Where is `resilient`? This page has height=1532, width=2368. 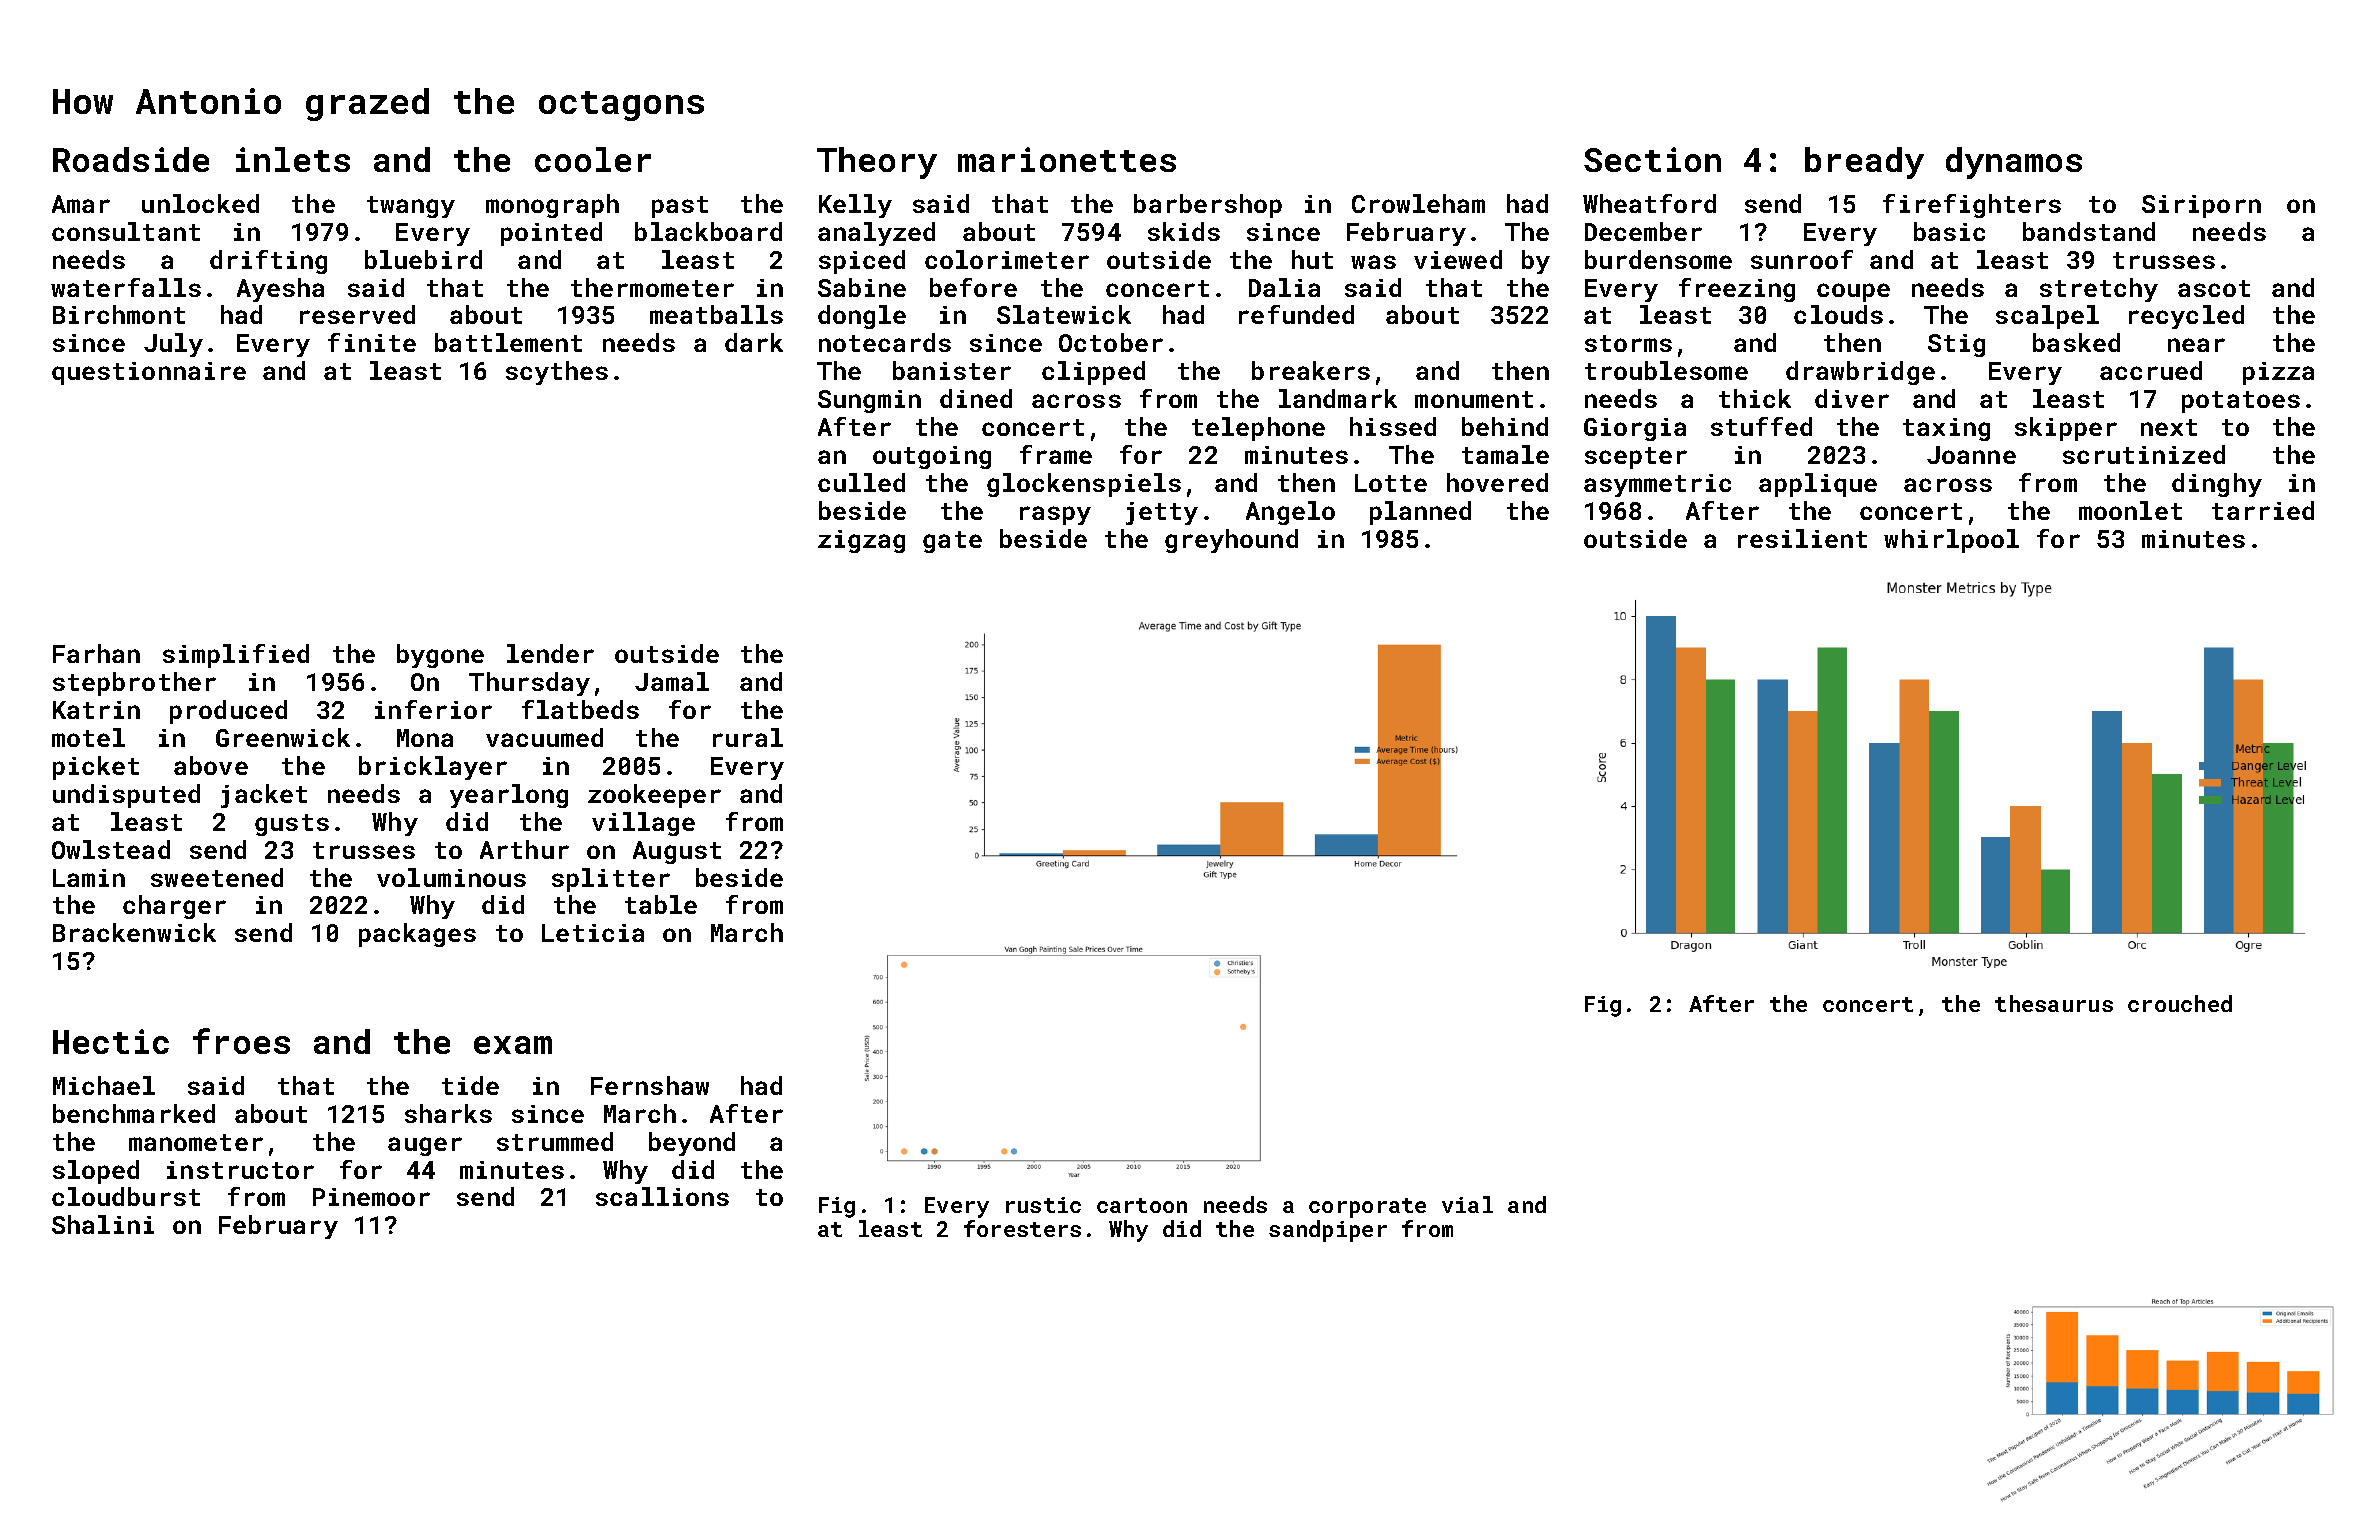
resilient is located at coordinates (1802, 538).
